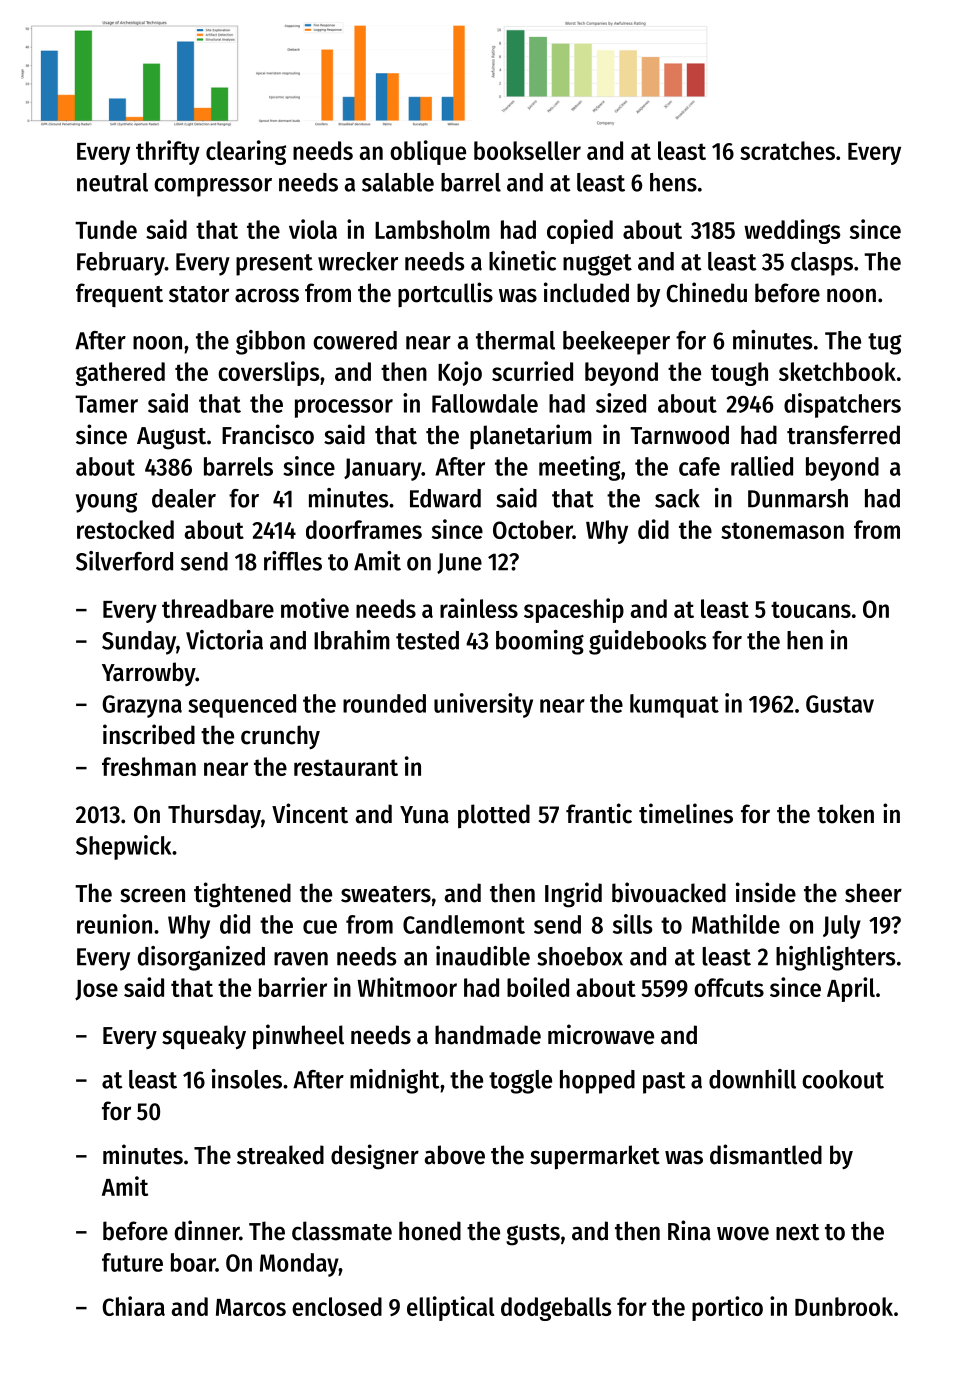  What do you see at coordinates (124, 561) in the screenshot?
I see `Silverford` at bounding box center [124, 561].
